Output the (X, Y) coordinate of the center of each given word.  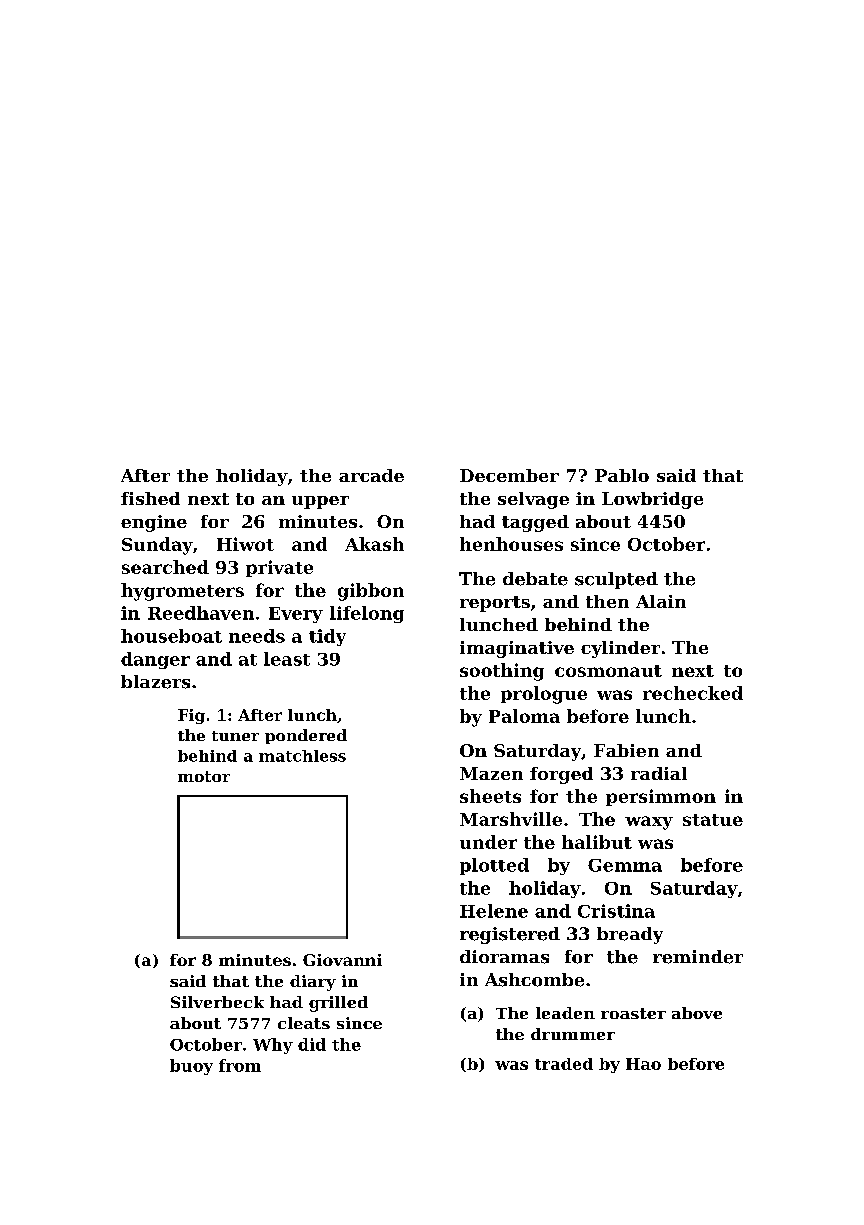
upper (320, 502)
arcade (371, 475)
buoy (191, 1067)
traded (564, 1064)
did (312, 1044)
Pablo (622, 475)
